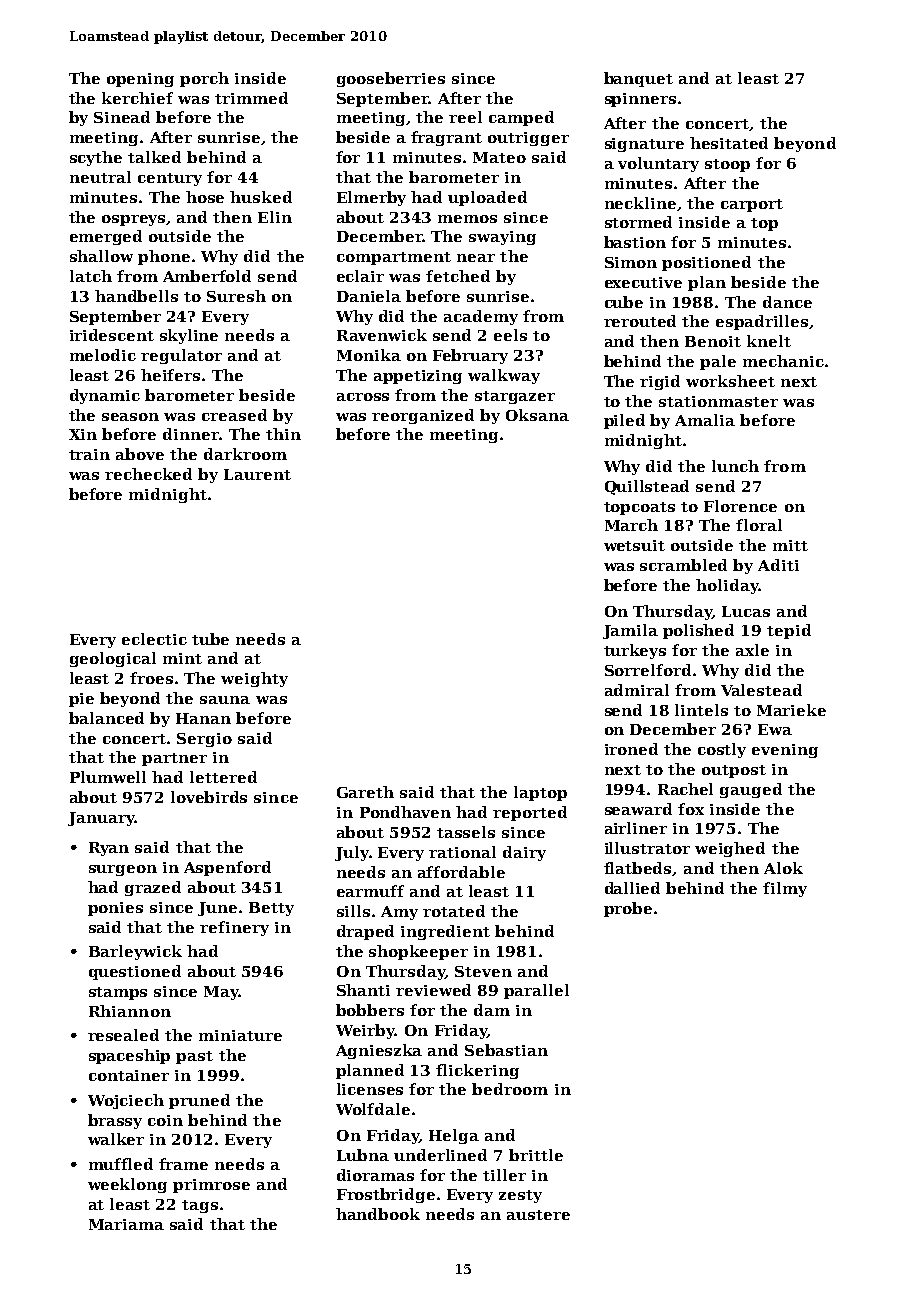  Describe the element at coordinates (528, 139) in the document. I see `outrigger` at that location.
